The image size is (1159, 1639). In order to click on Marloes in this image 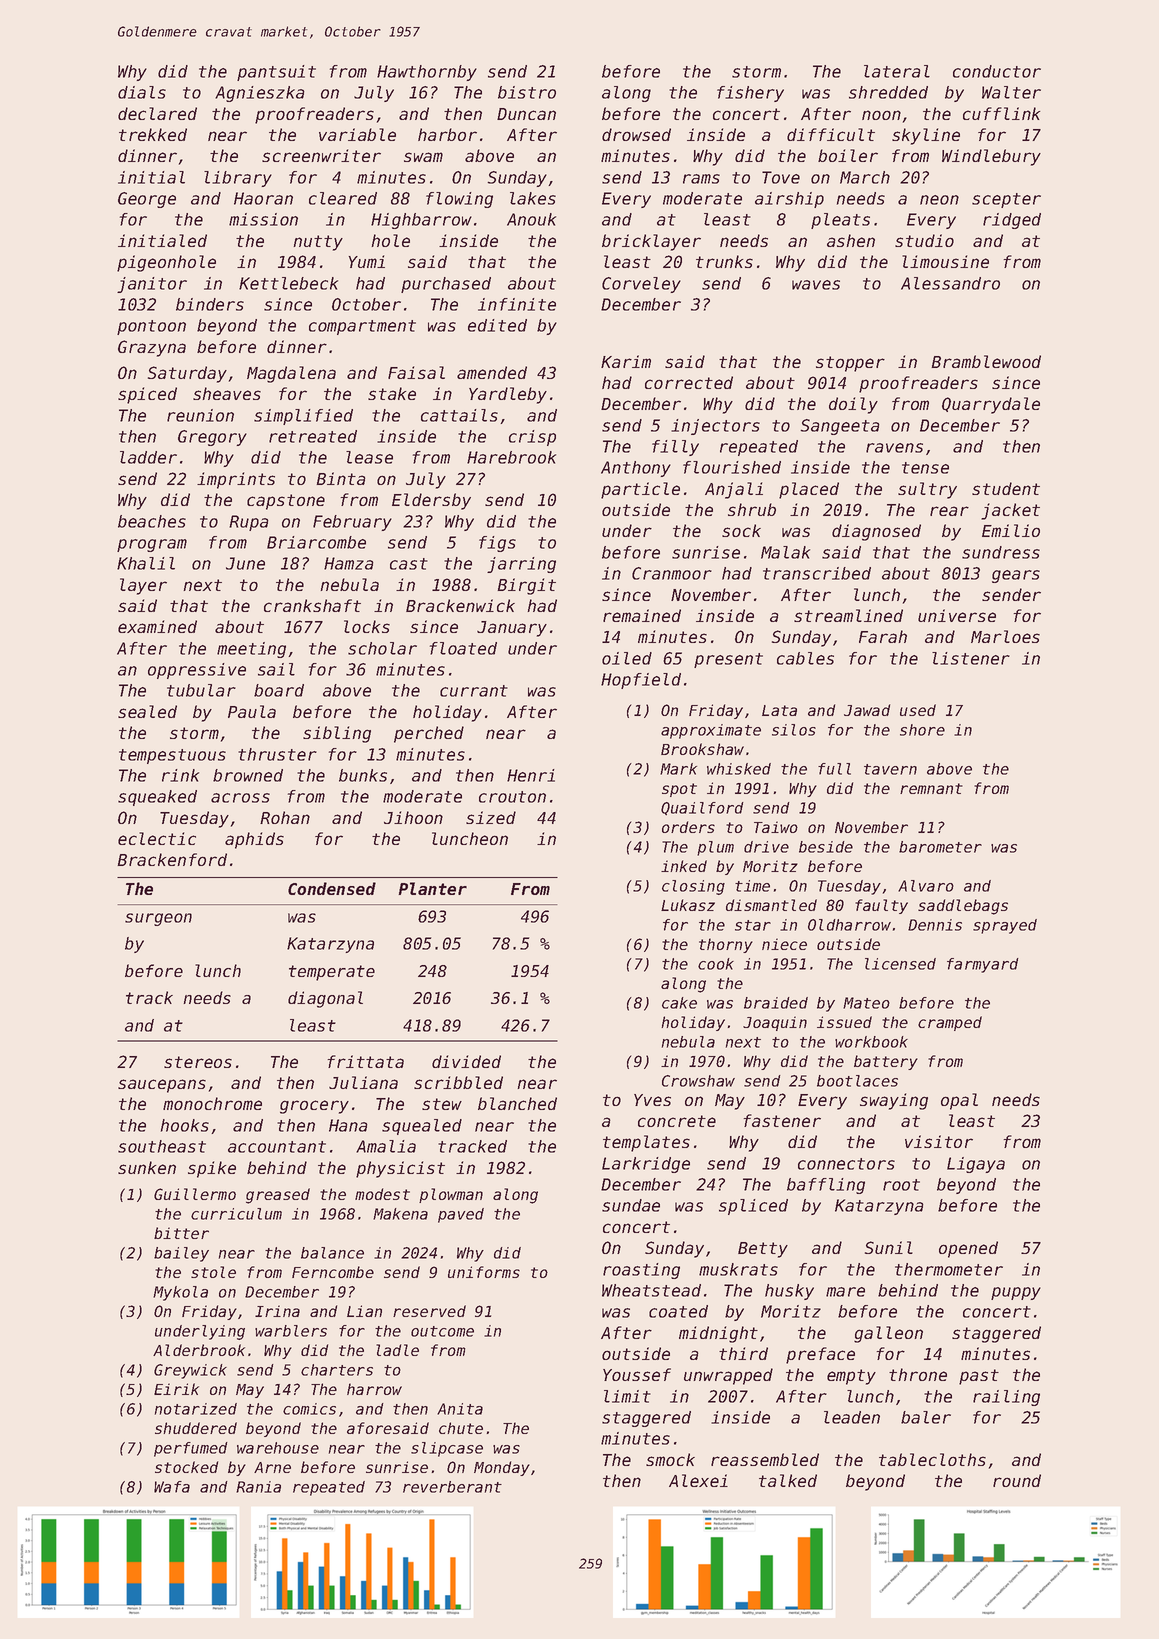, I will do `click(1005, 636)`.
